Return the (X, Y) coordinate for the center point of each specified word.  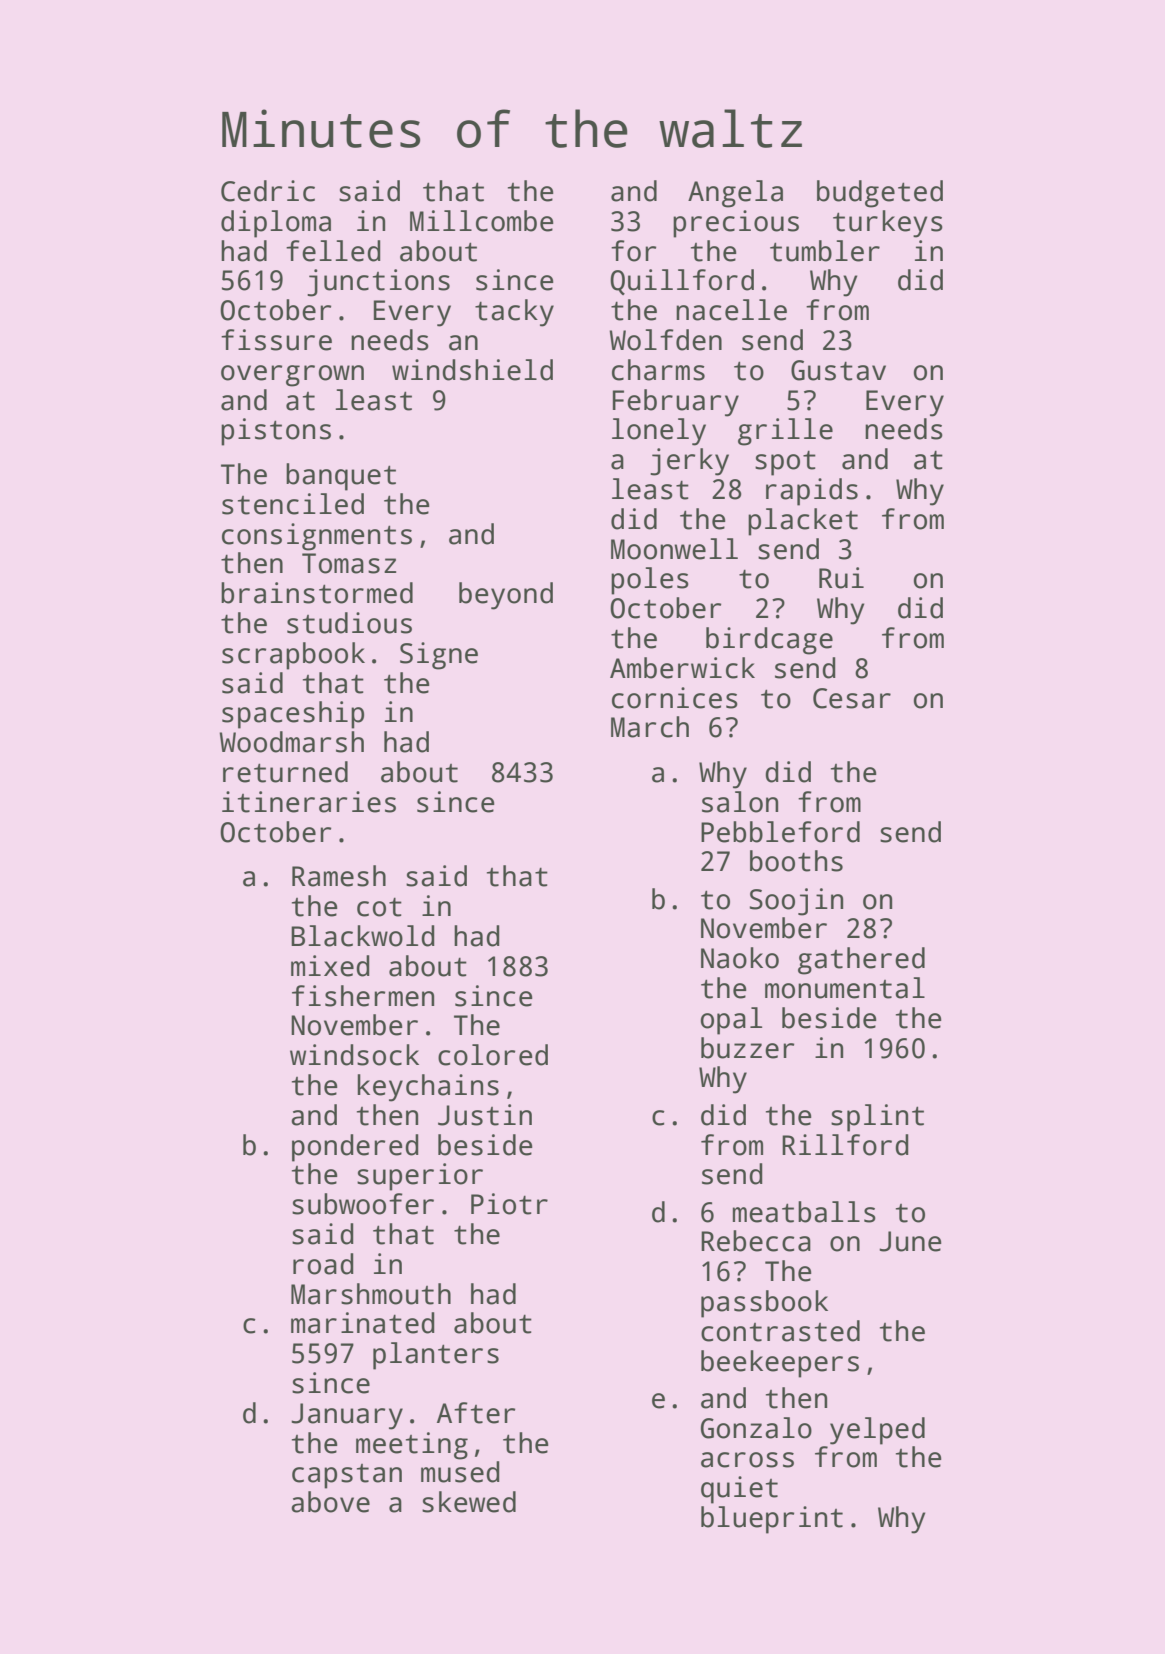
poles (650, 581)
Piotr (509, 1204)
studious (349, 623)
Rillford (845, 1145)
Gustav (838, 370)
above (330, 1502)
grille (785, 432)
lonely (659, 432)
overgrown (292, 376)
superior (420, 1177)
